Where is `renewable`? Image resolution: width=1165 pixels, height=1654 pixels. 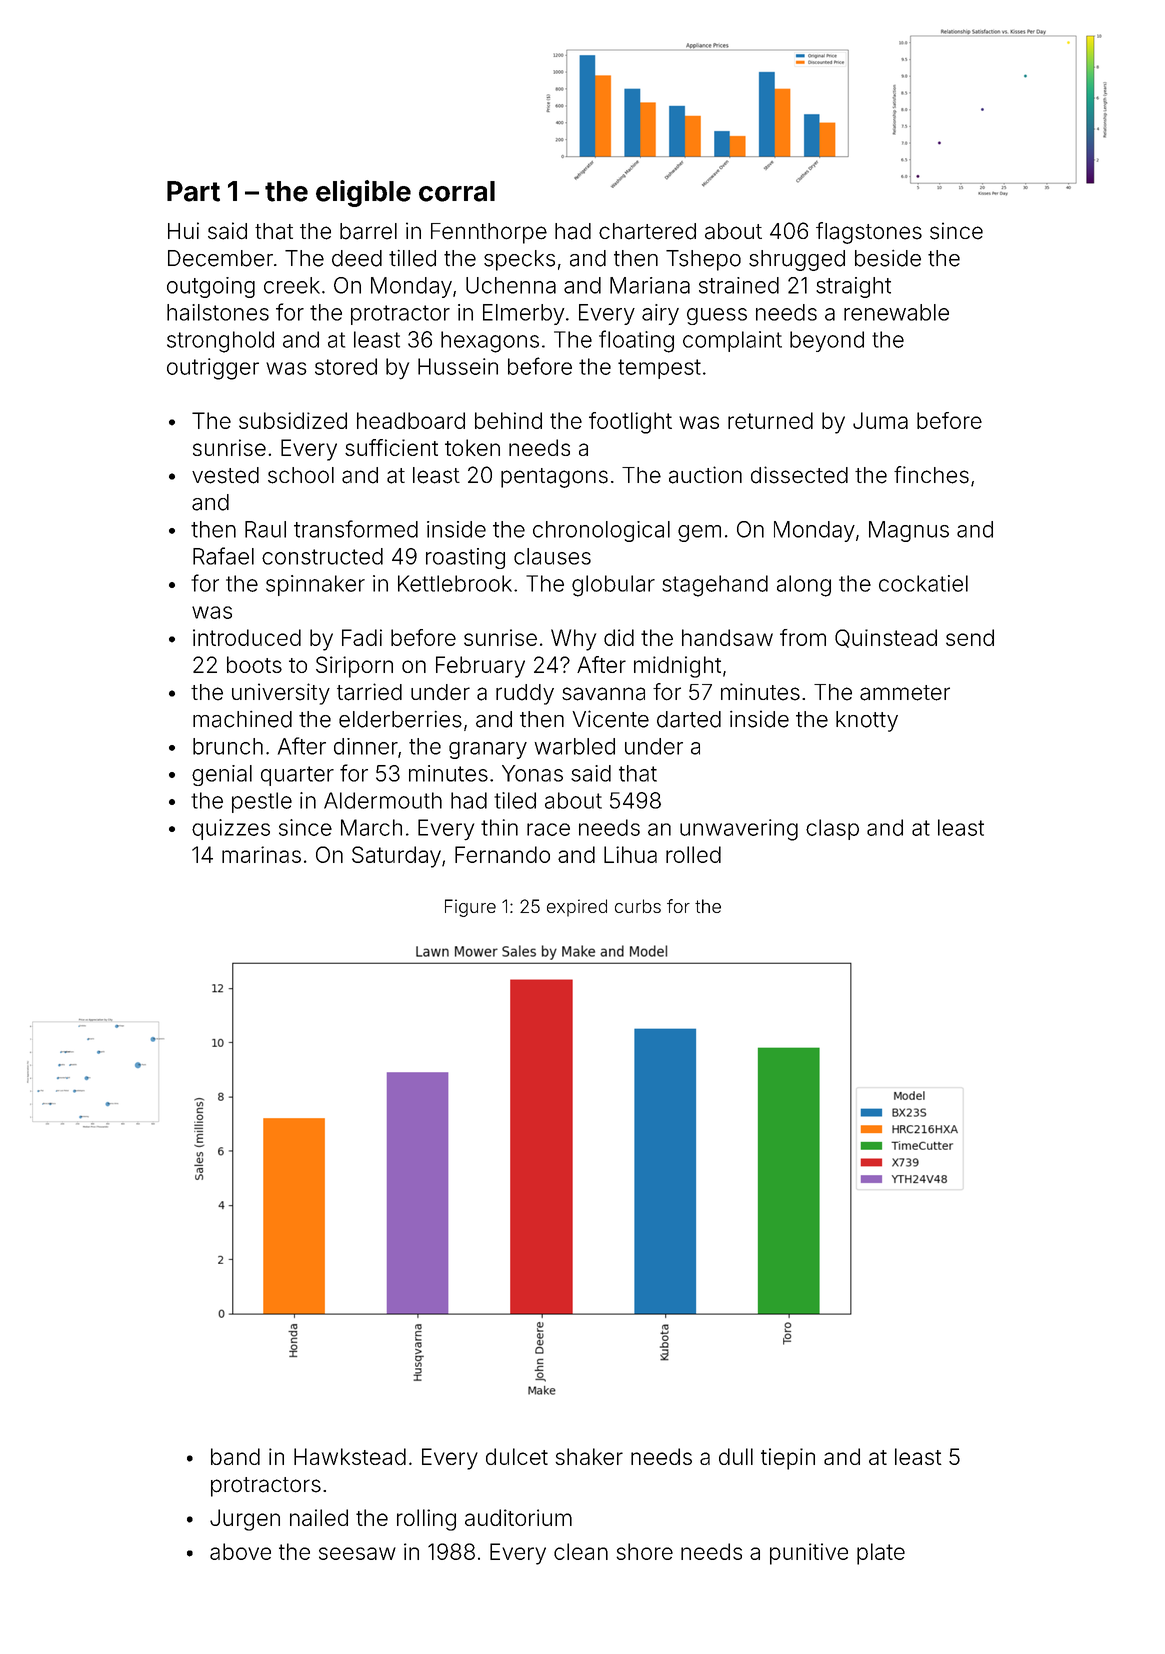
renewable is located at coordinates (896, 312).
